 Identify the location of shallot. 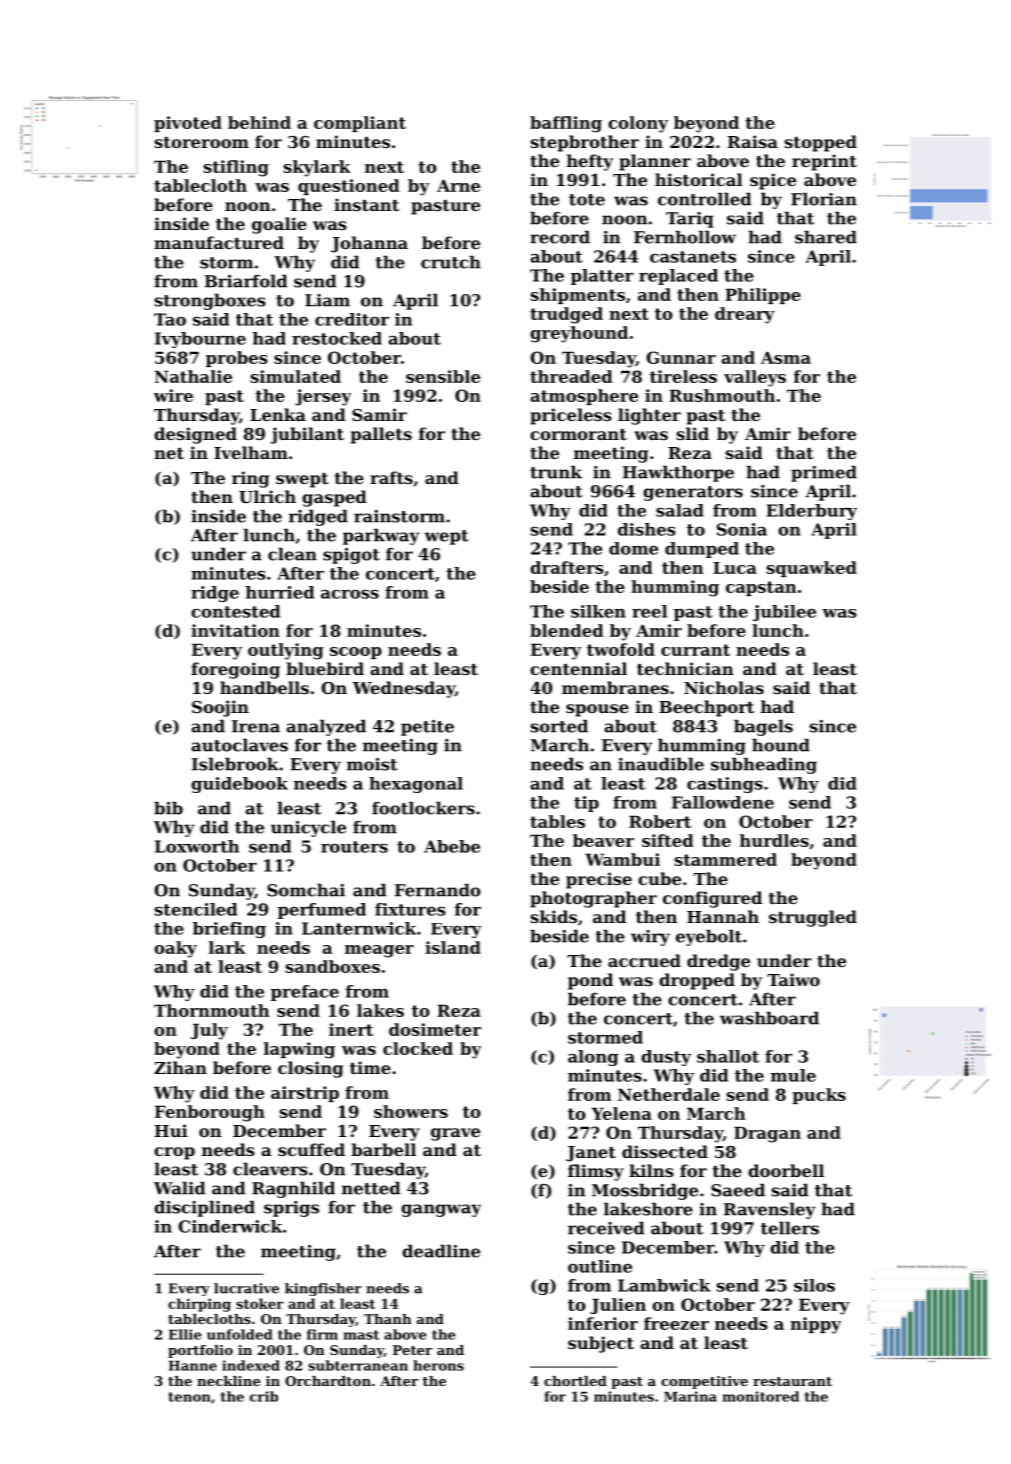
(728, 1056).
